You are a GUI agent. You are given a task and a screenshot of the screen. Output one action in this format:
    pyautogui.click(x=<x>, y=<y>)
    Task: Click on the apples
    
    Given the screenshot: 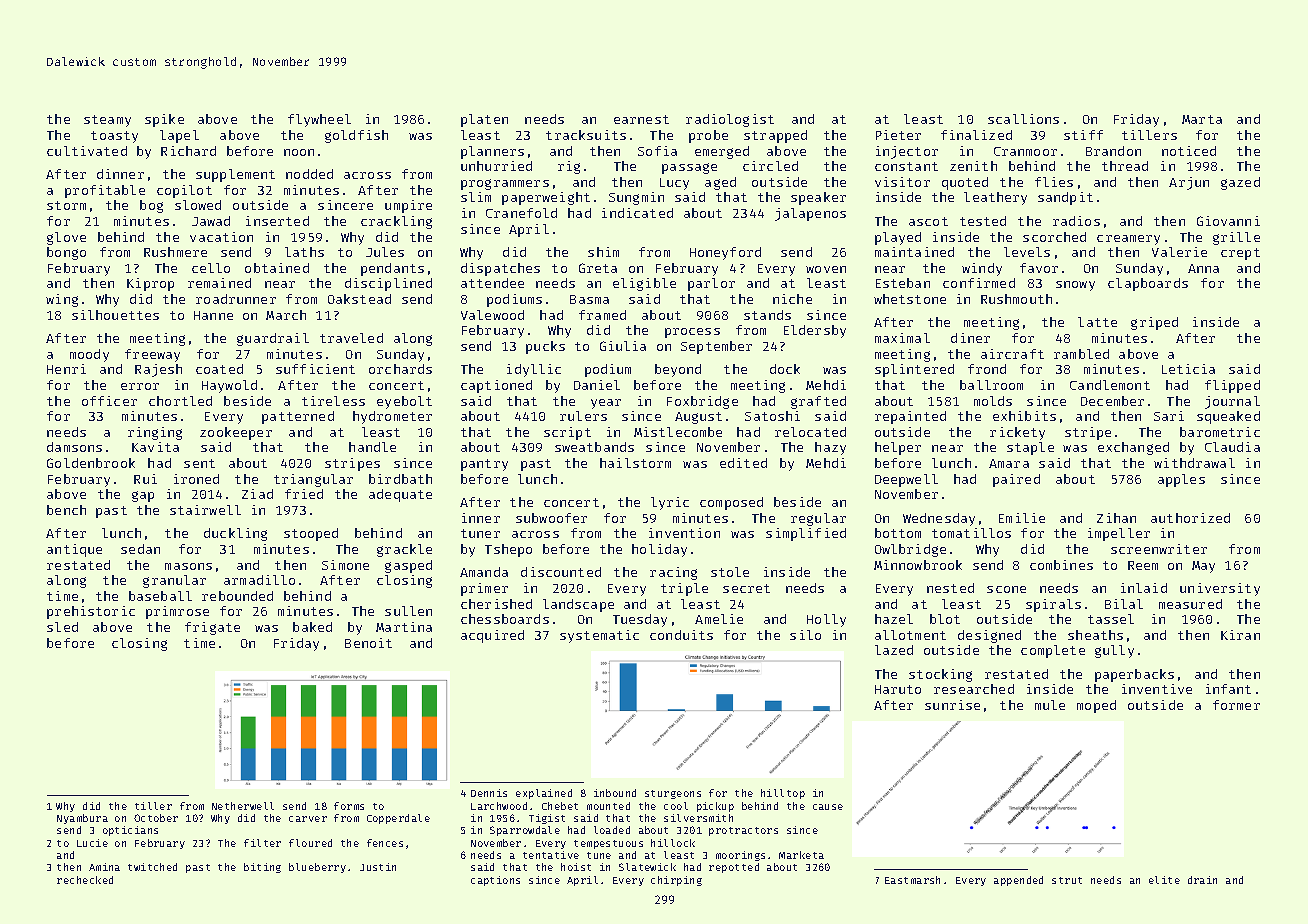 What is the action you would take?
    pyautogui.click(x=1181, y=480)
